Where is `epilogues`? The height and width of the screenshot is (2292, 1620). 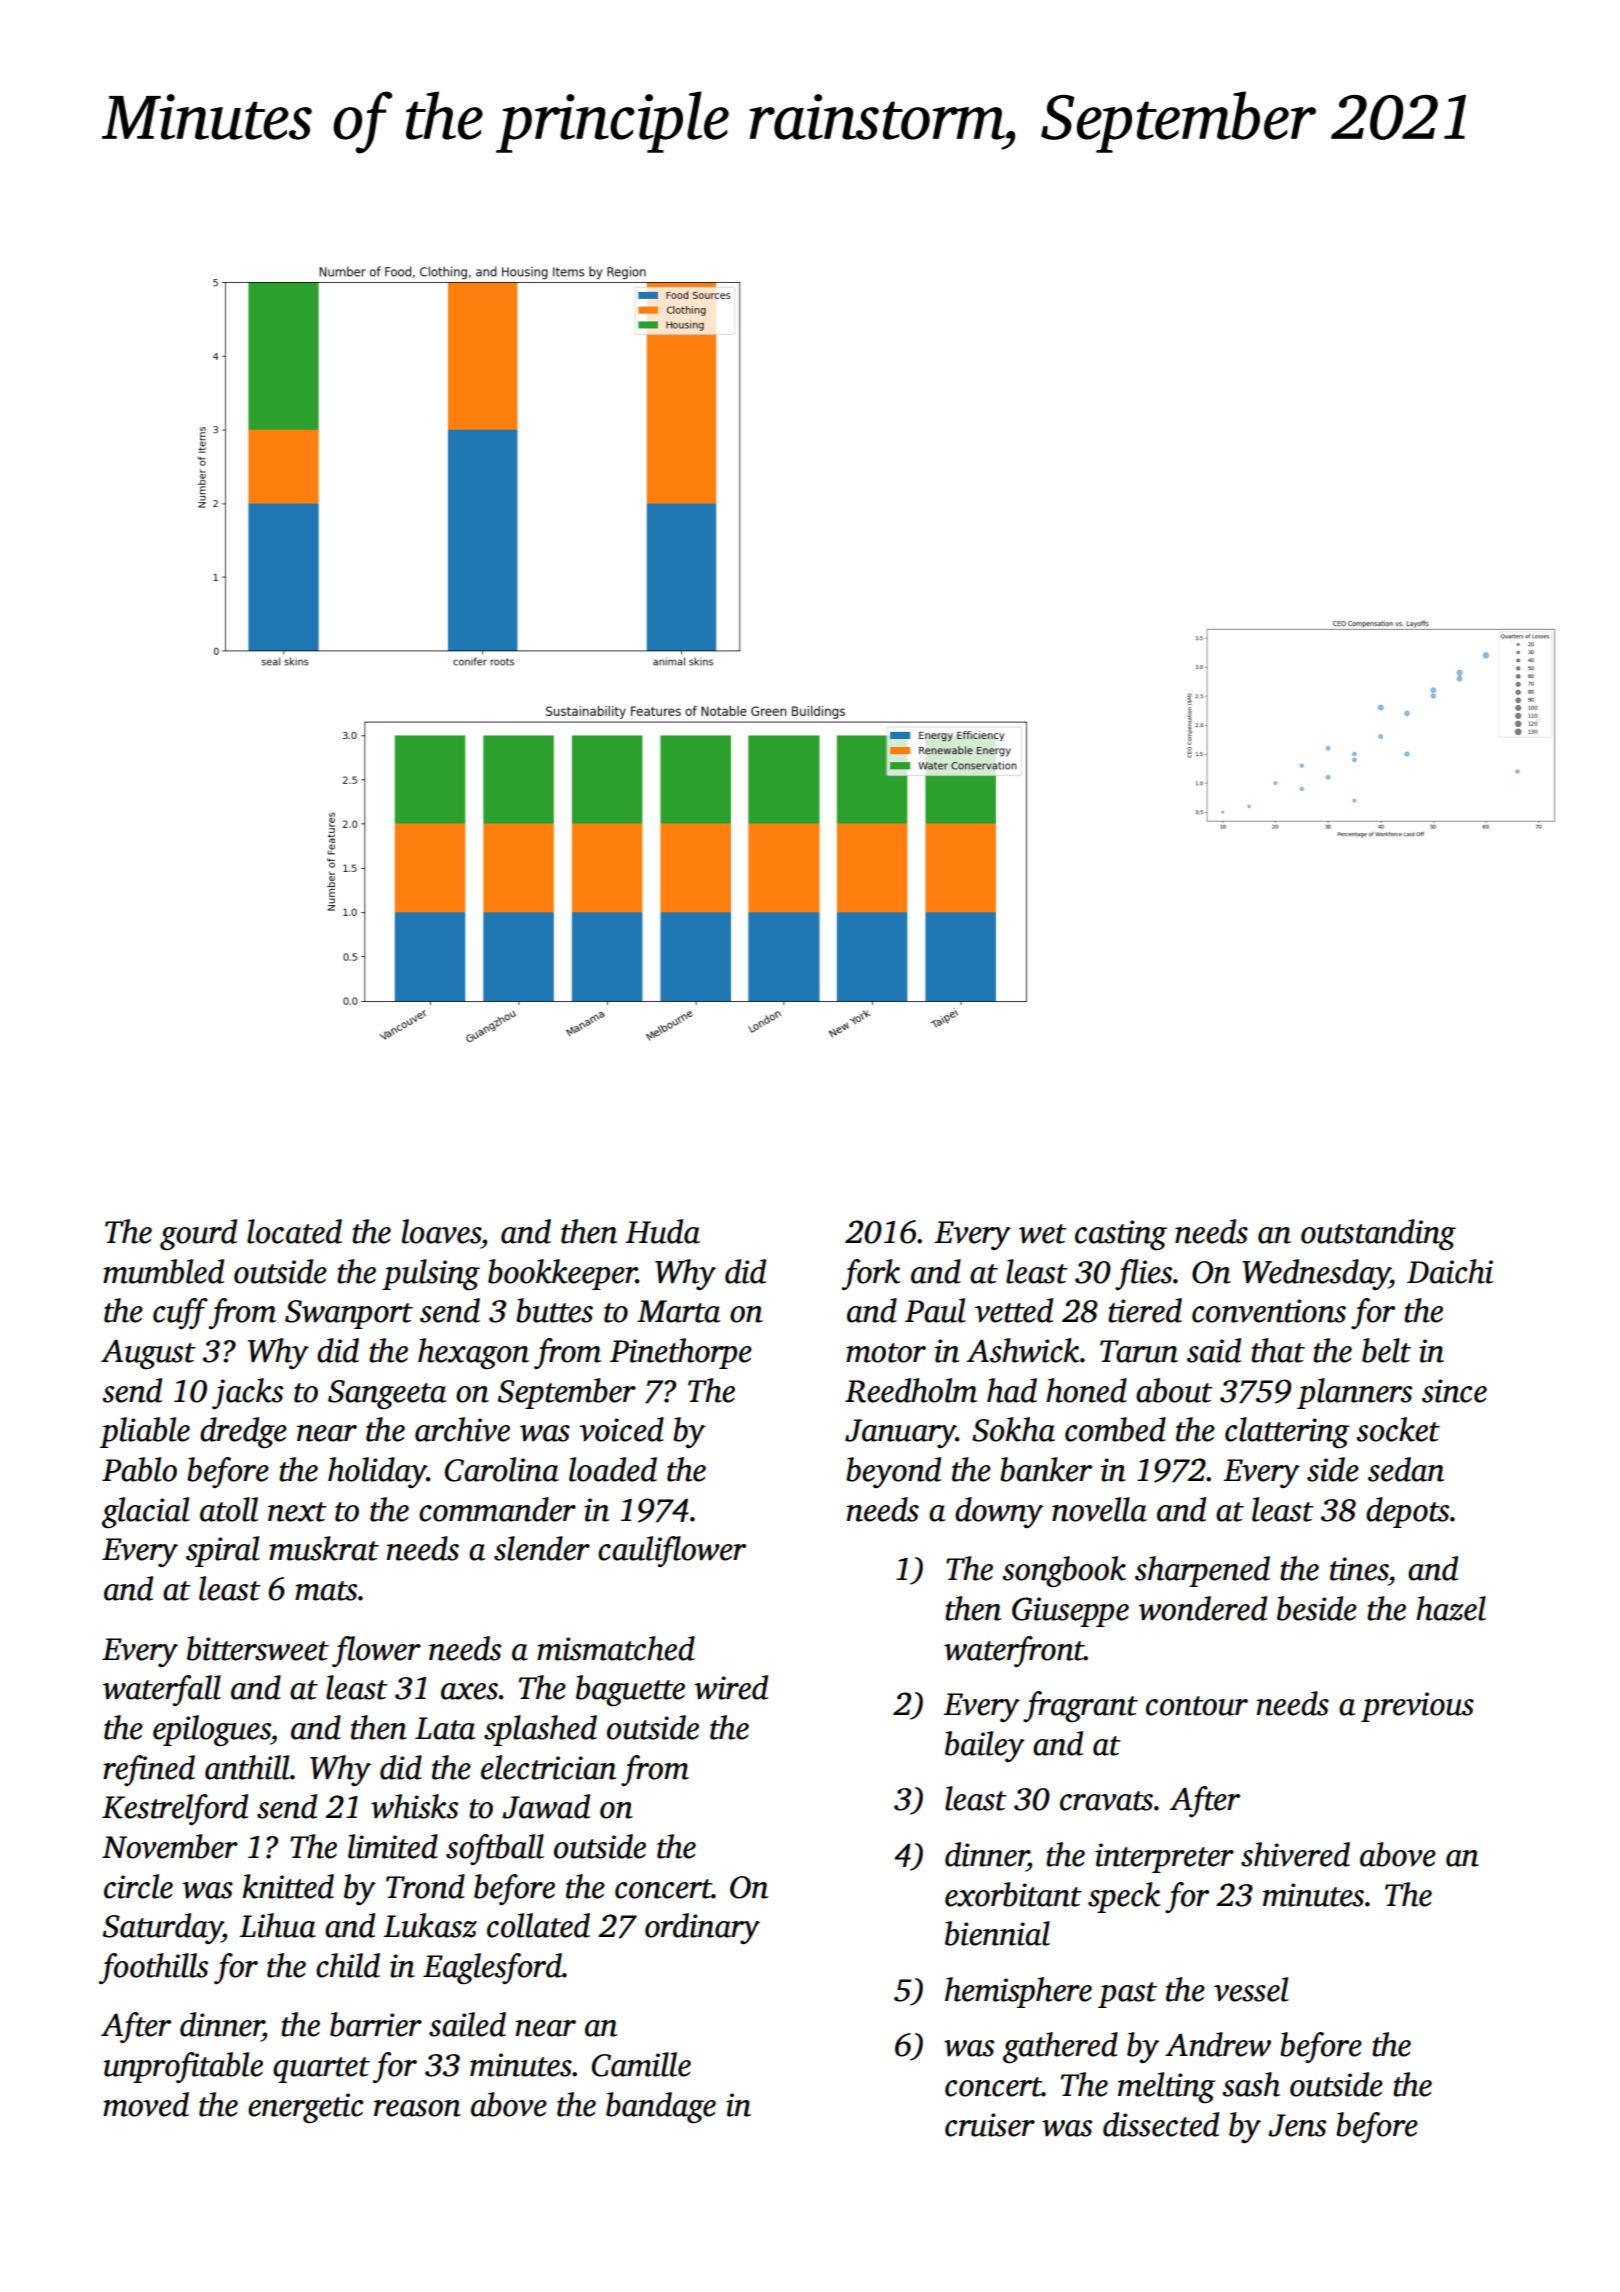 epilogues is located at coordinates (212, 1731).
